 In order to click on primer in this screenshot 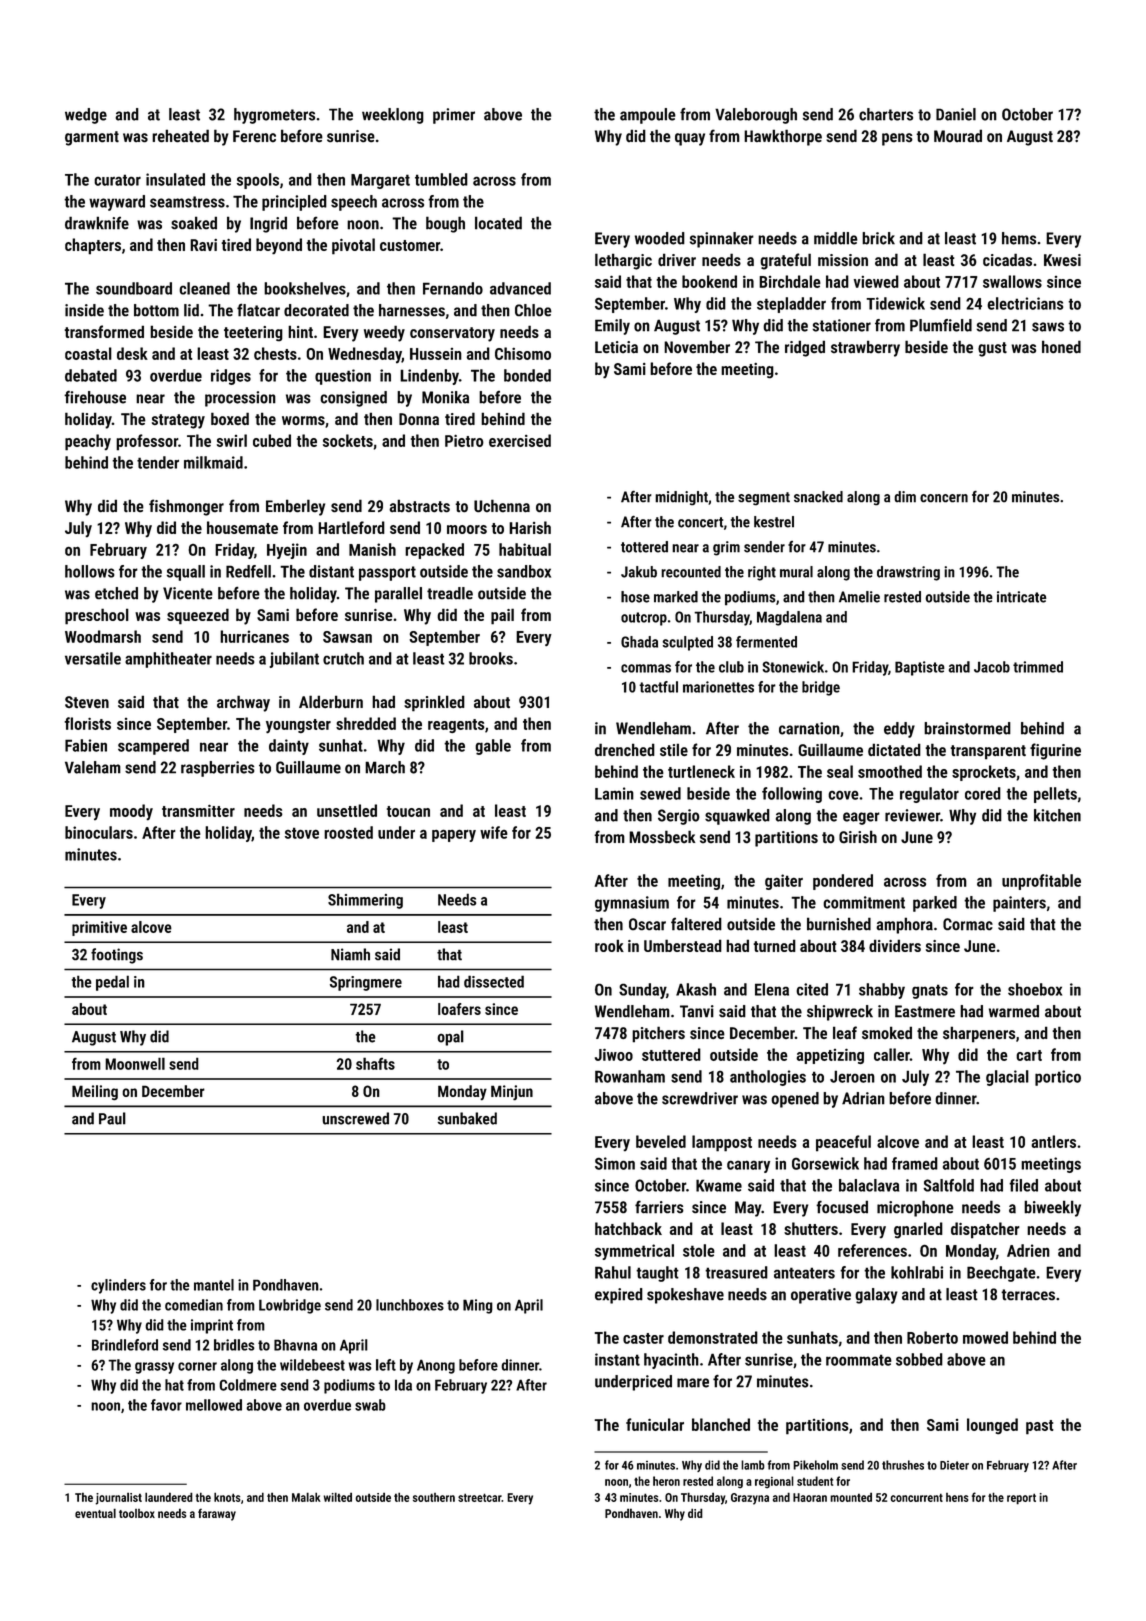, I will do `click(454, 116)`.
